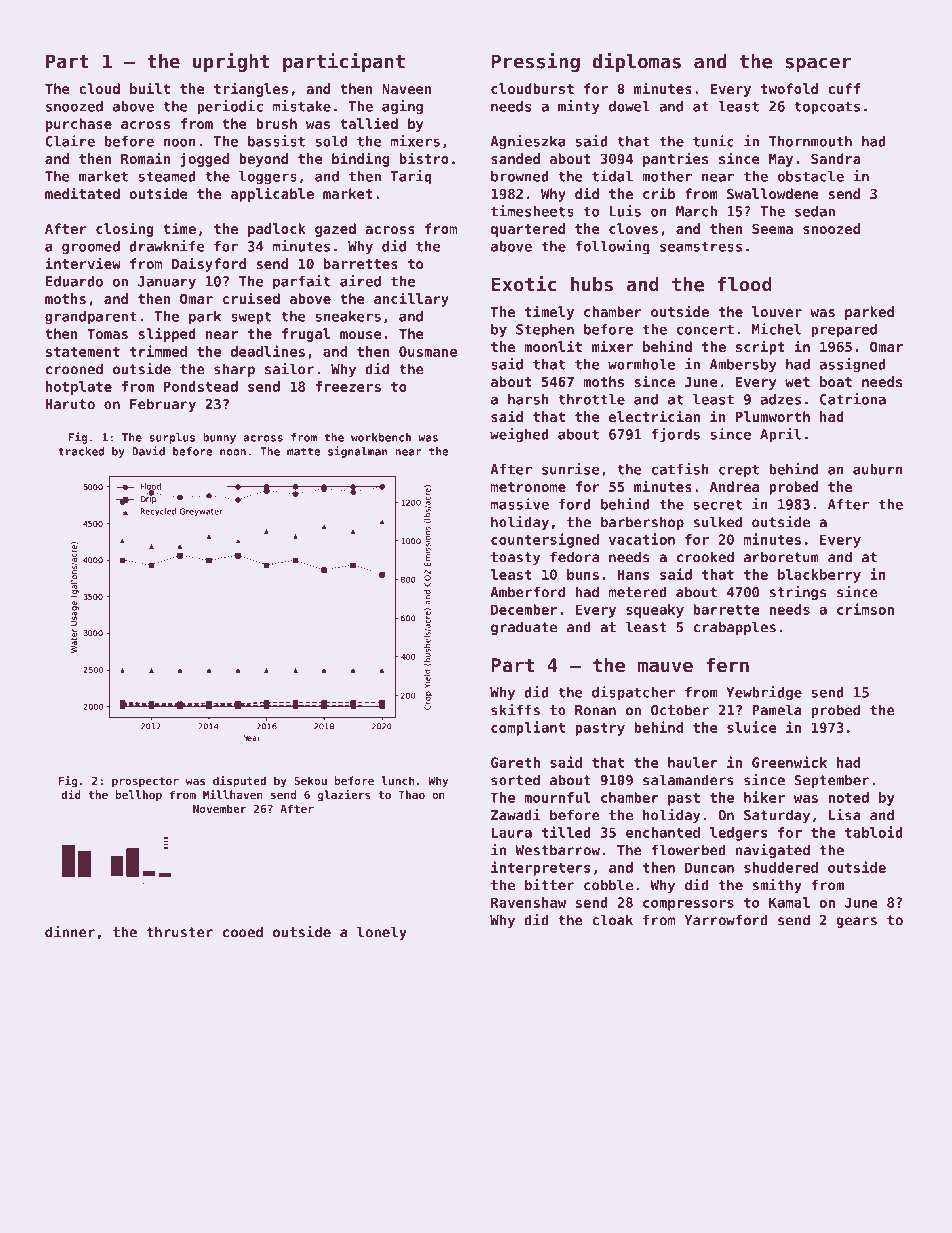  I want to click on Ronan, so click(595, 710).
